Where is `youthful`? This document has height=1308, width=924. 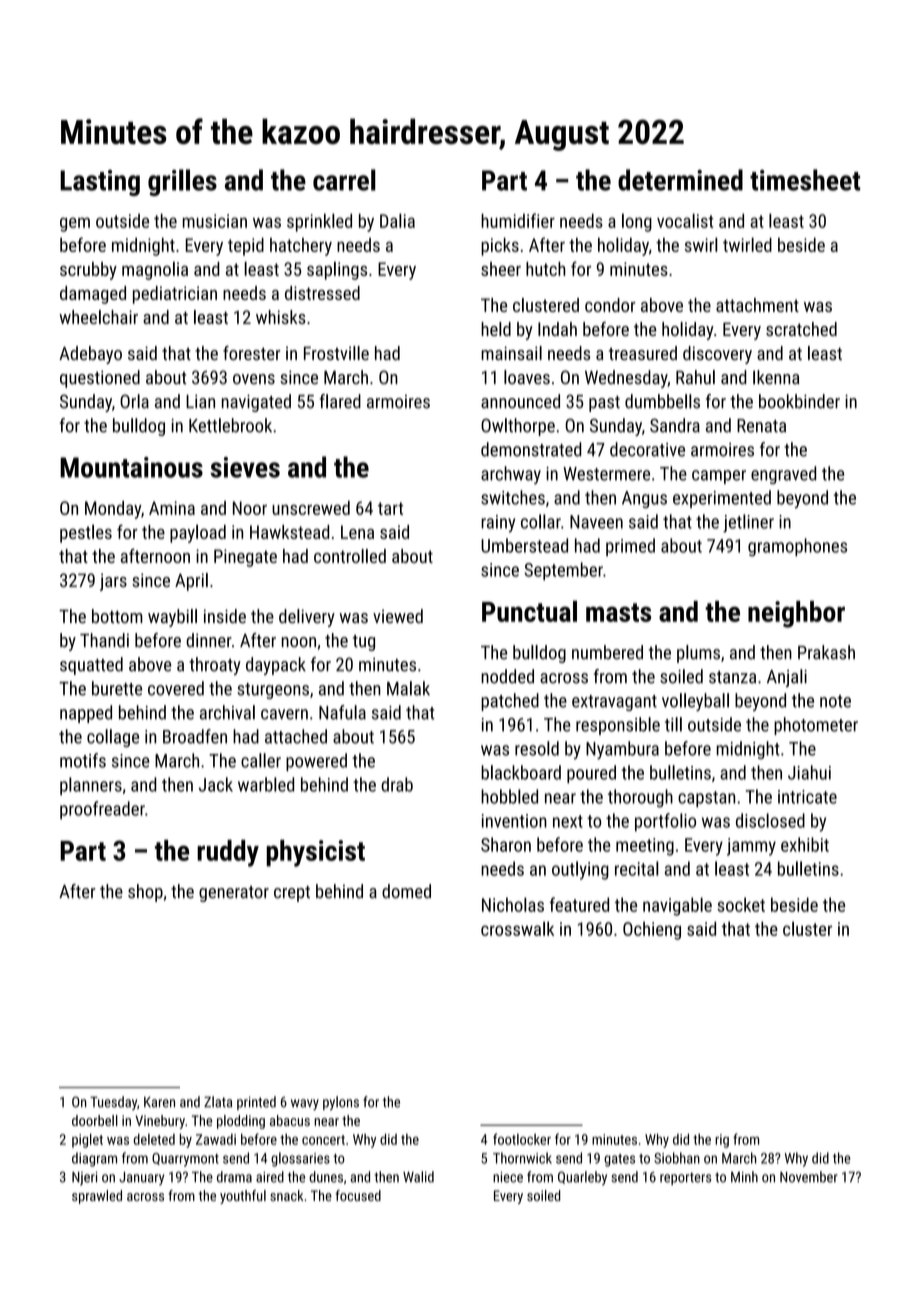
youthful is located at coordinates (243, 1197).
